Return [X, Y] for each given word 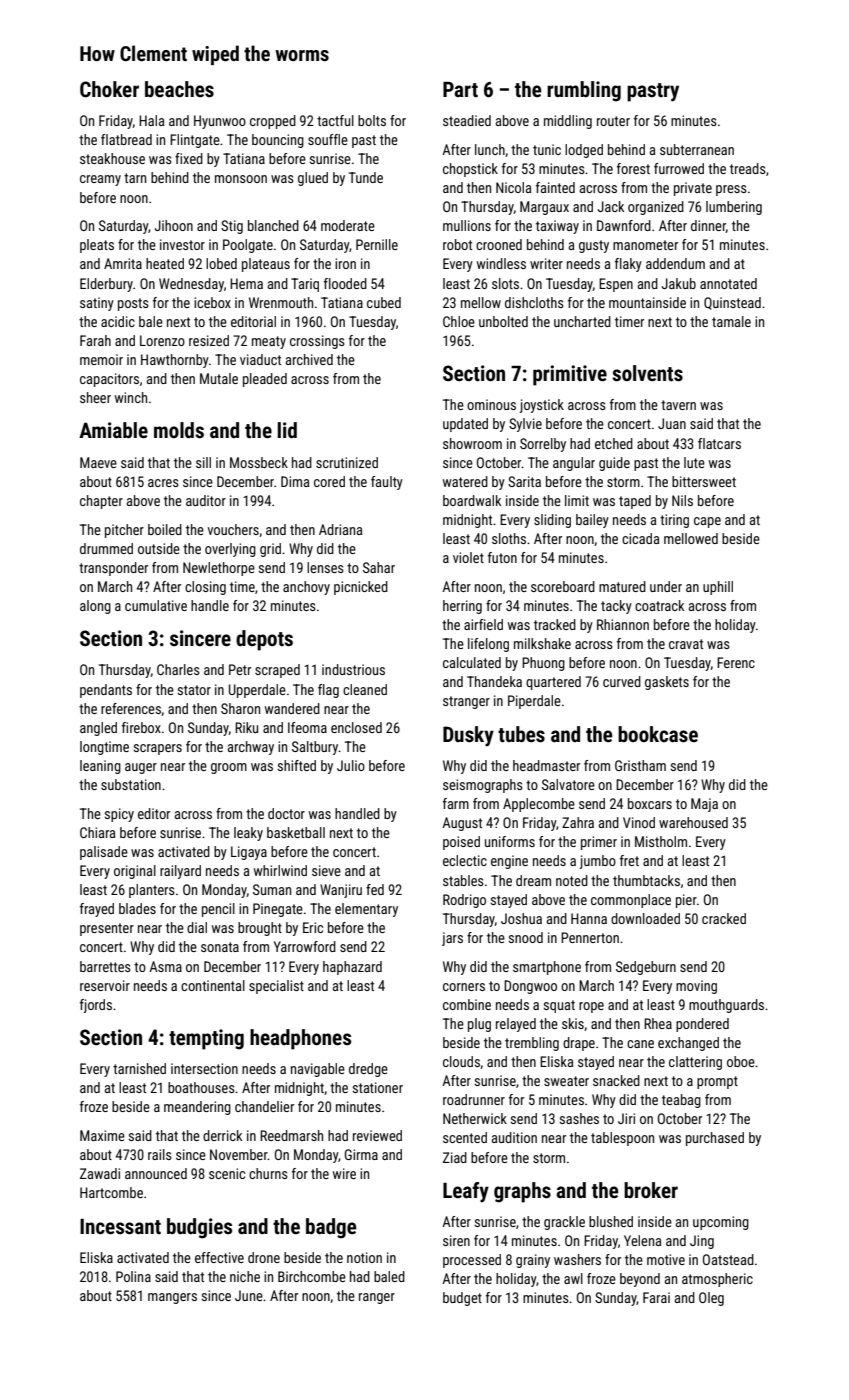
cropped [273, 122]
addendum [675, 263]
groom [229, 768]
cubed [384, 302]
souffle [328, 139]
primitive [570, 375]
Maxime [102, 1135]
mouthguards [726, 1006]
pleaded [265, 380]
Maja [704, 805]
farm [456, 803]
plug [479, 1025]
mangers [172, 1298]
